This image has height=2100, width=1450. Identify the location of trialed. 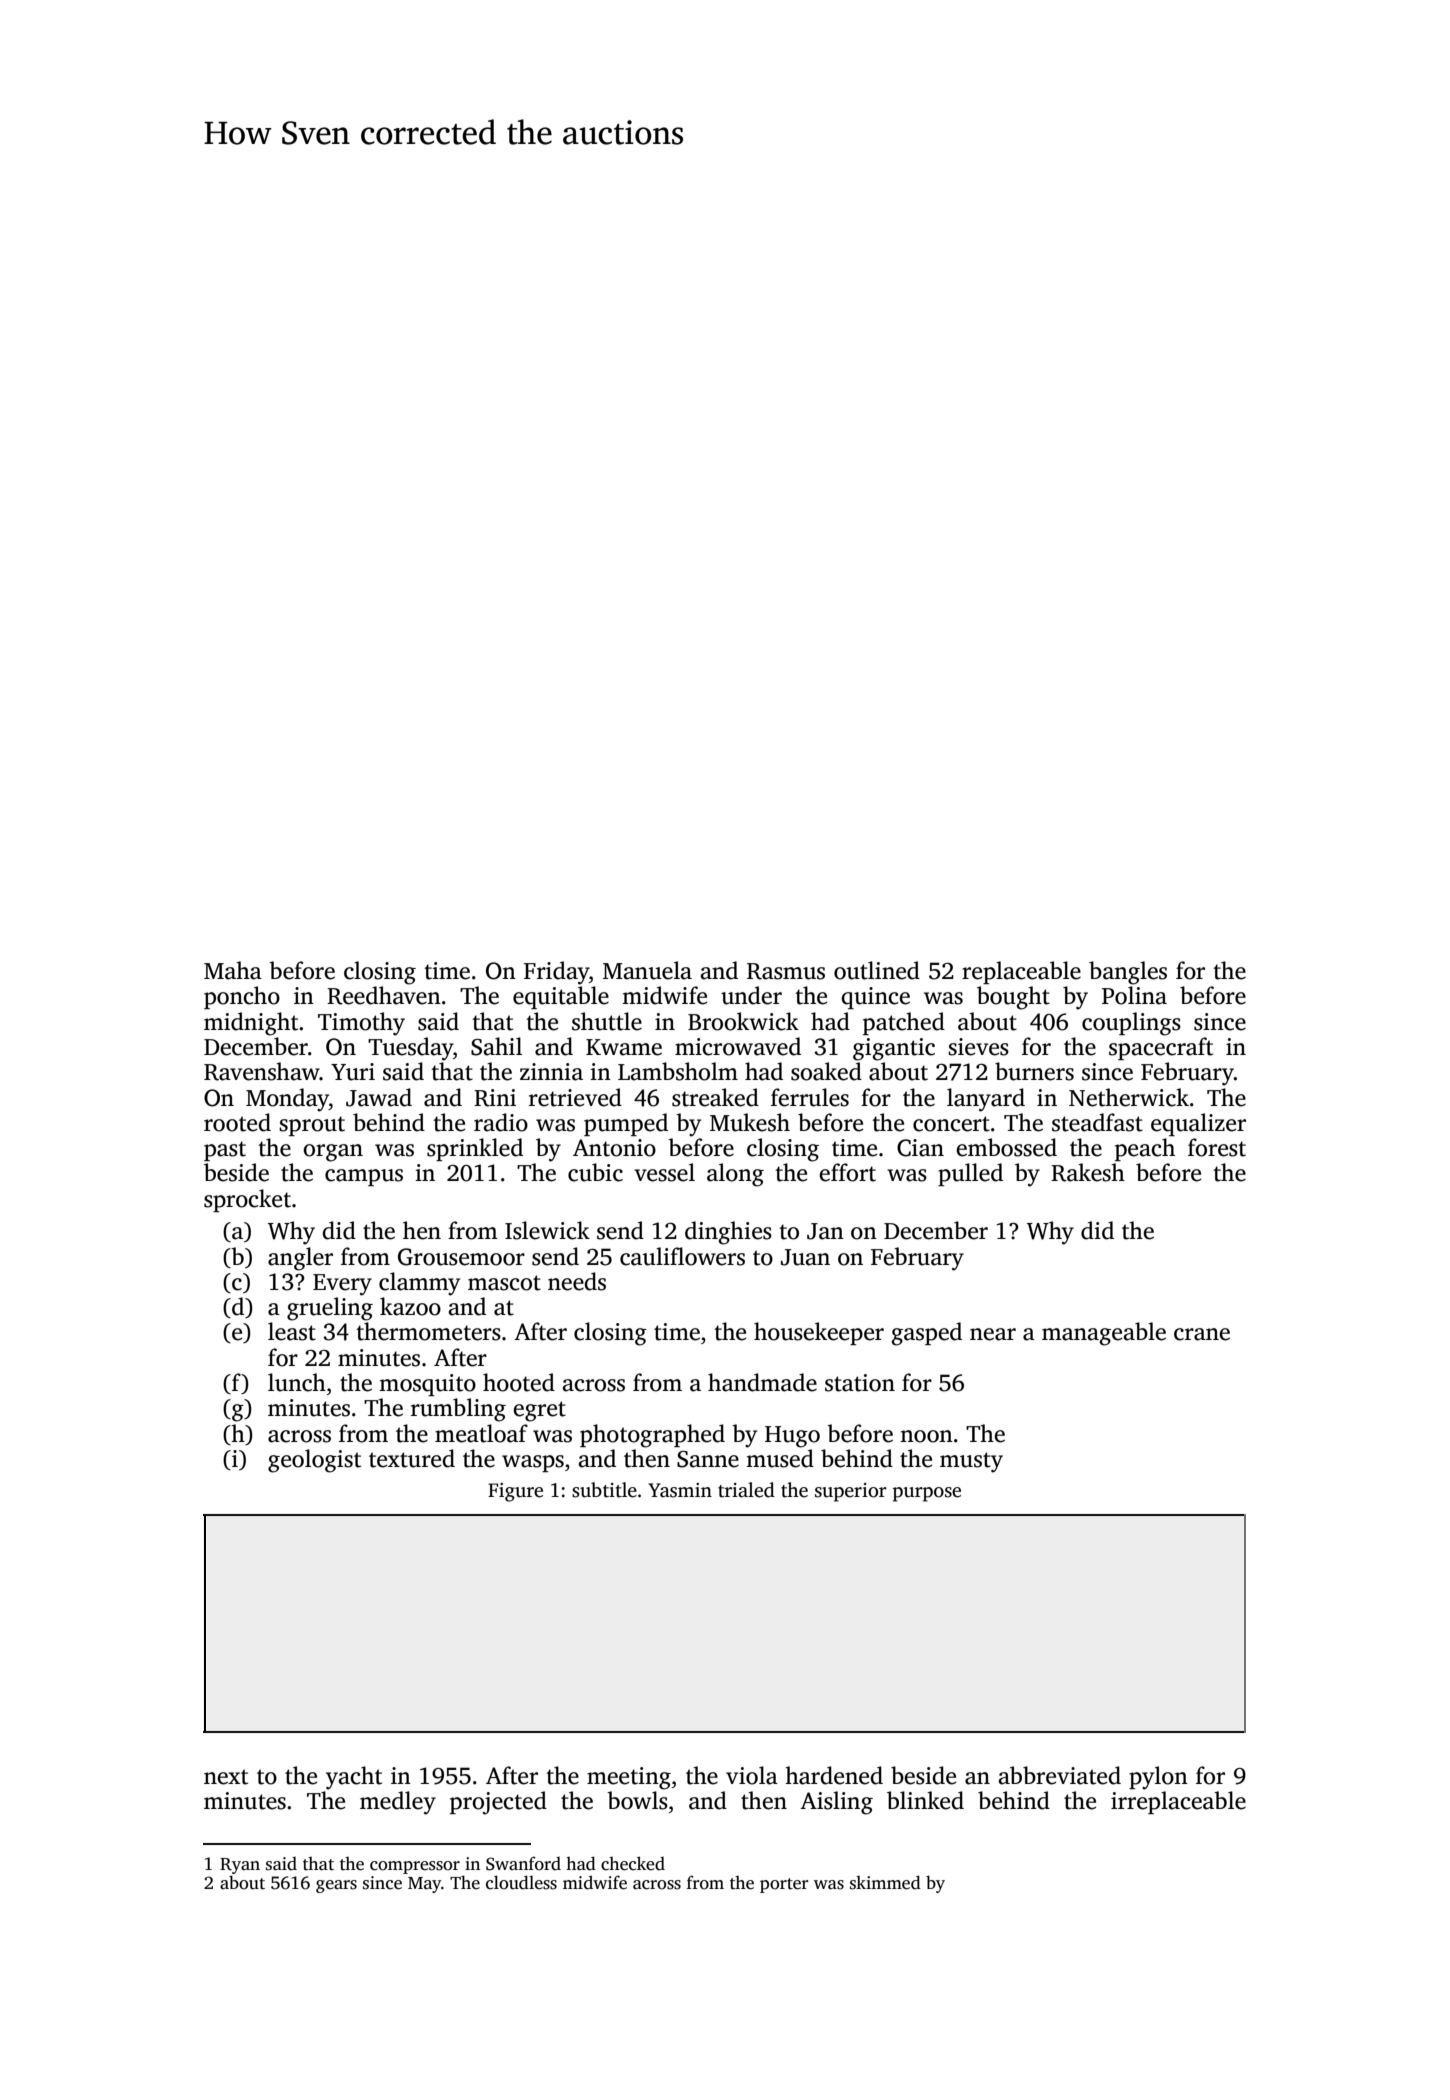
(746, 1490).
